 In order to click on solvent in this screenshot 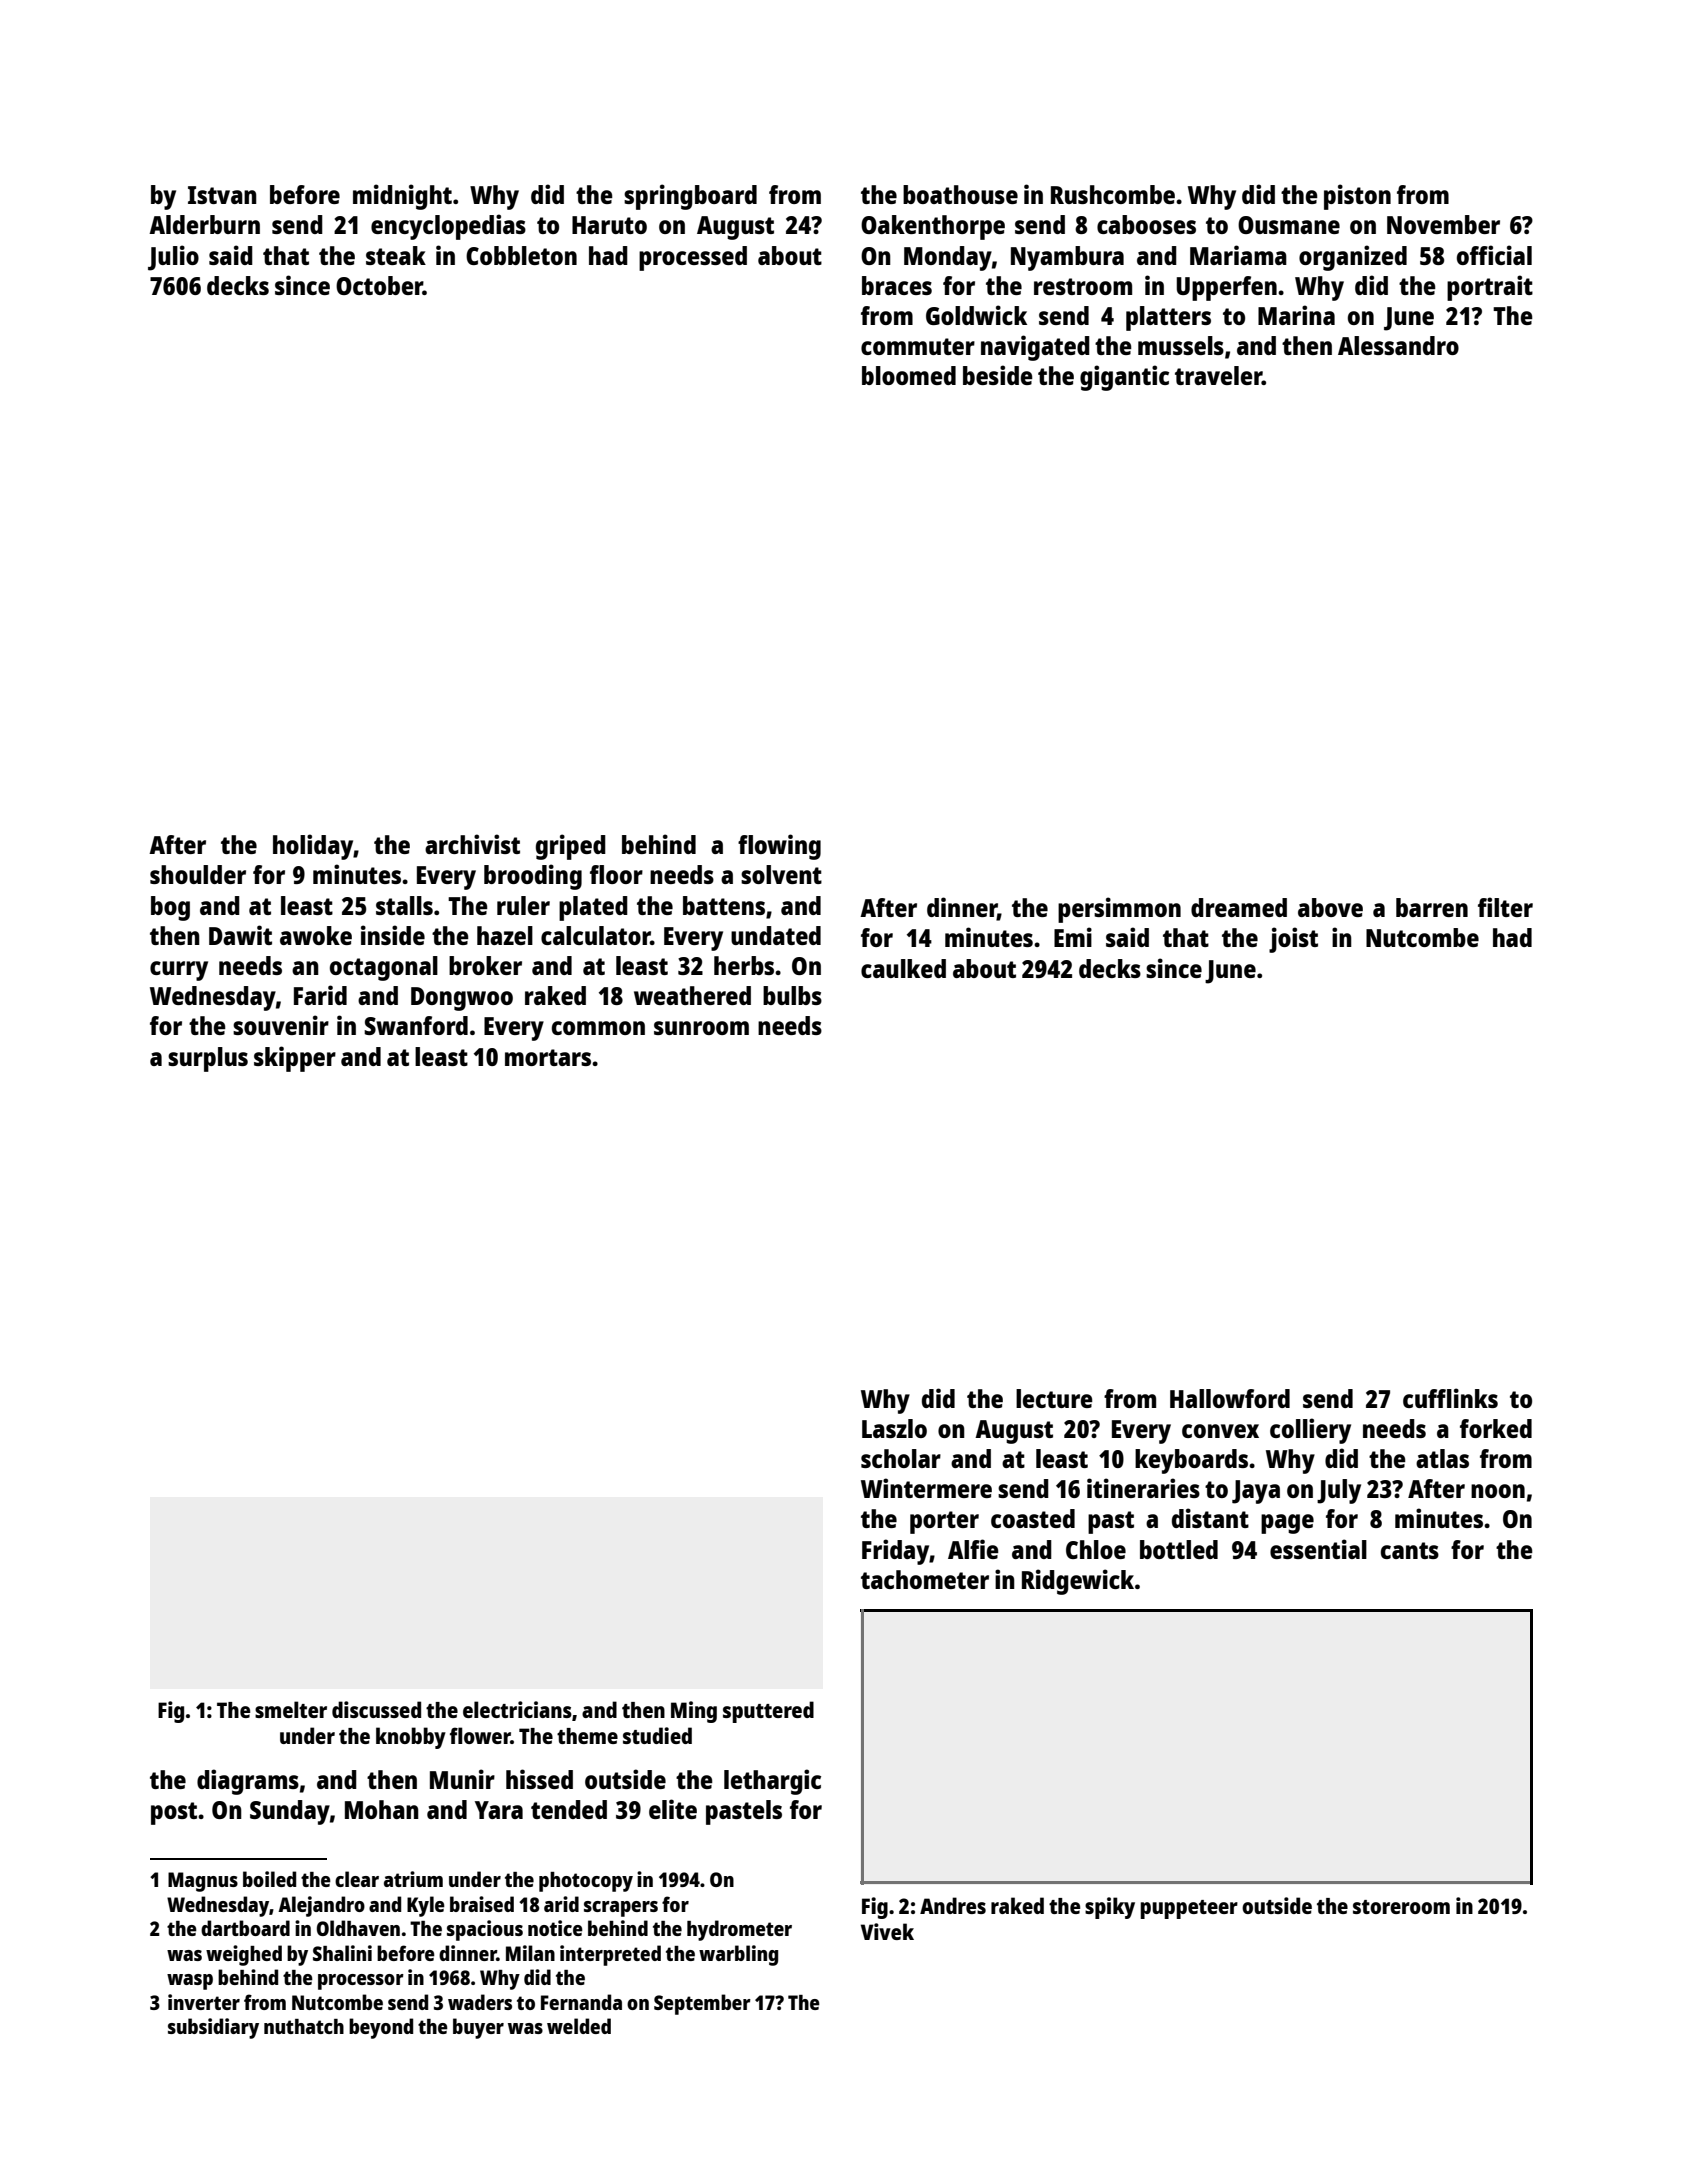, I will do `click(781, 874)`.
